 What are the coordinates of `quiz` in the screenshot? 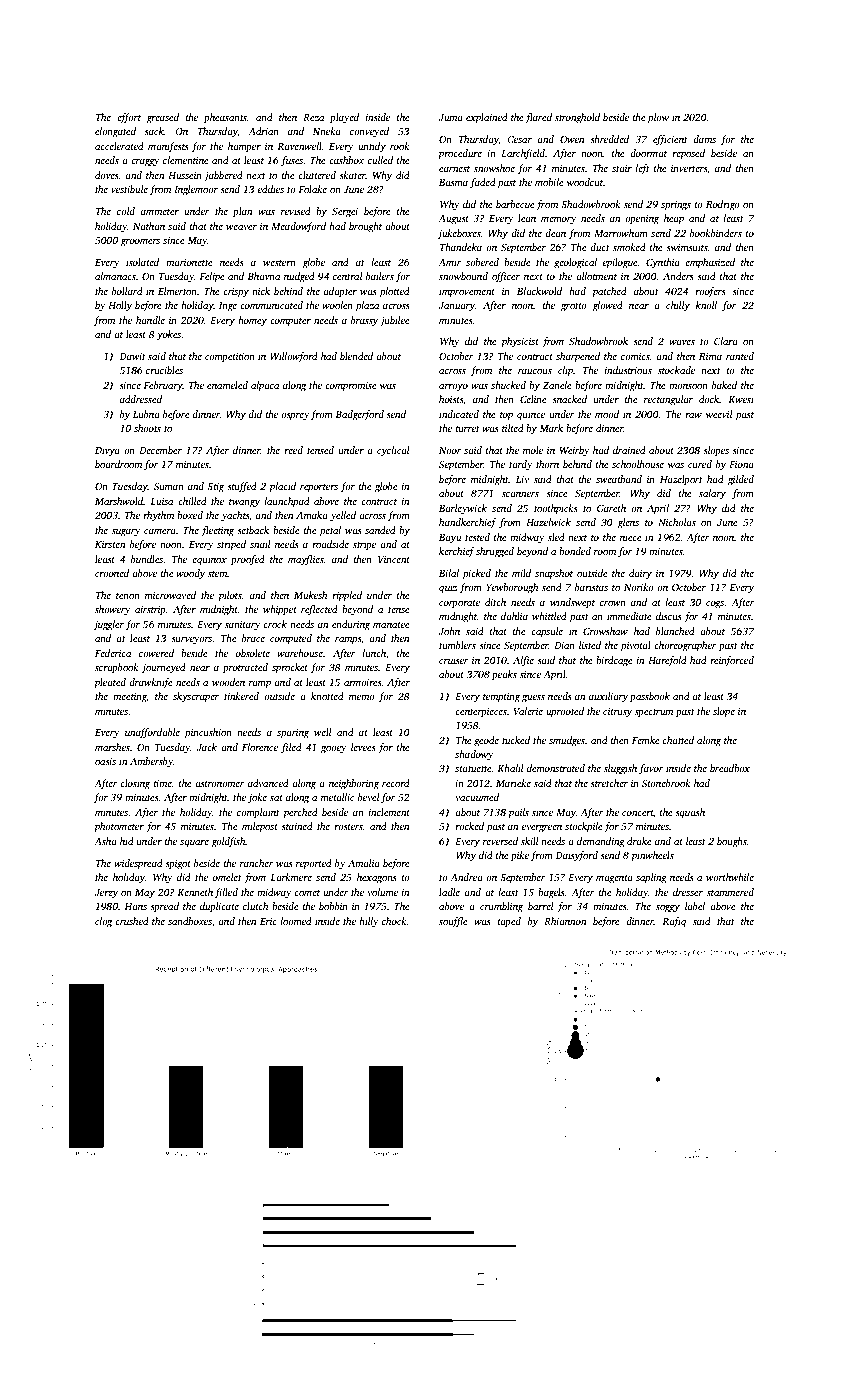 It's located at (448, 589).
